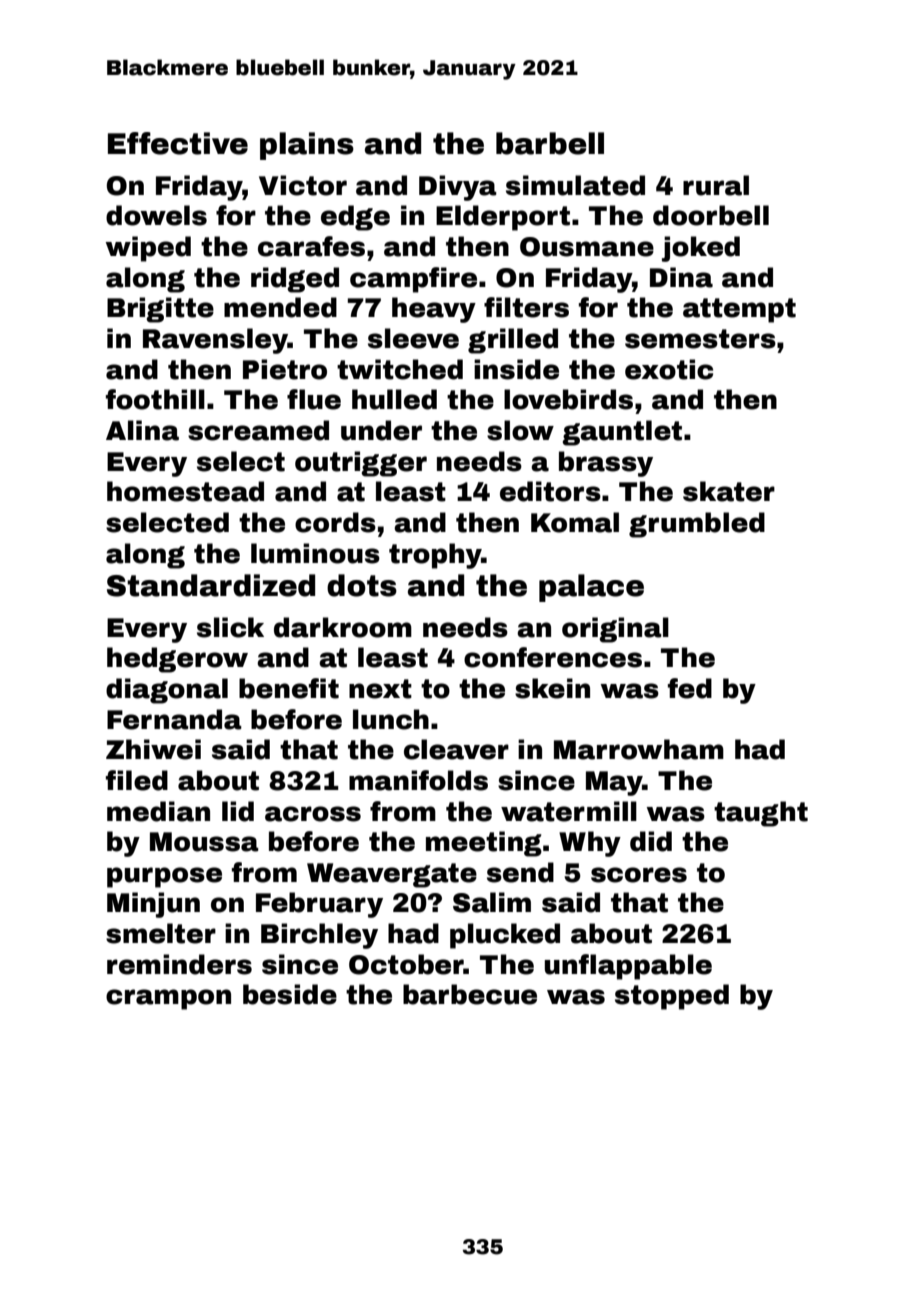 The image size is (924, 1311). What do you see at coordinates (160, 310) in the document?
I see `Brigitte` at bounding box center [160, 310].
